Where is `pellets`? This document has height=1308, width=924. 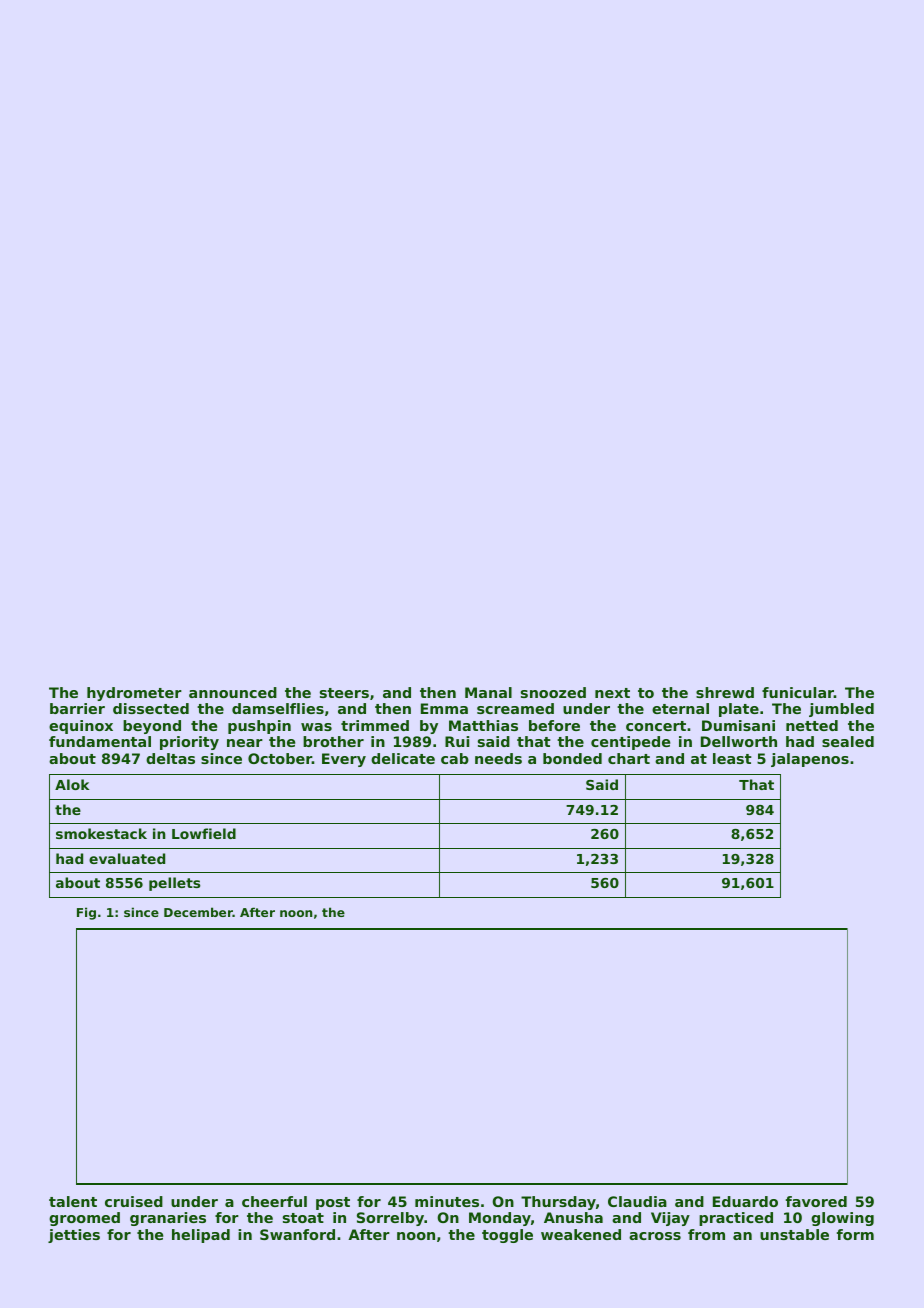 pellets is located at coordinates (174, 884).
